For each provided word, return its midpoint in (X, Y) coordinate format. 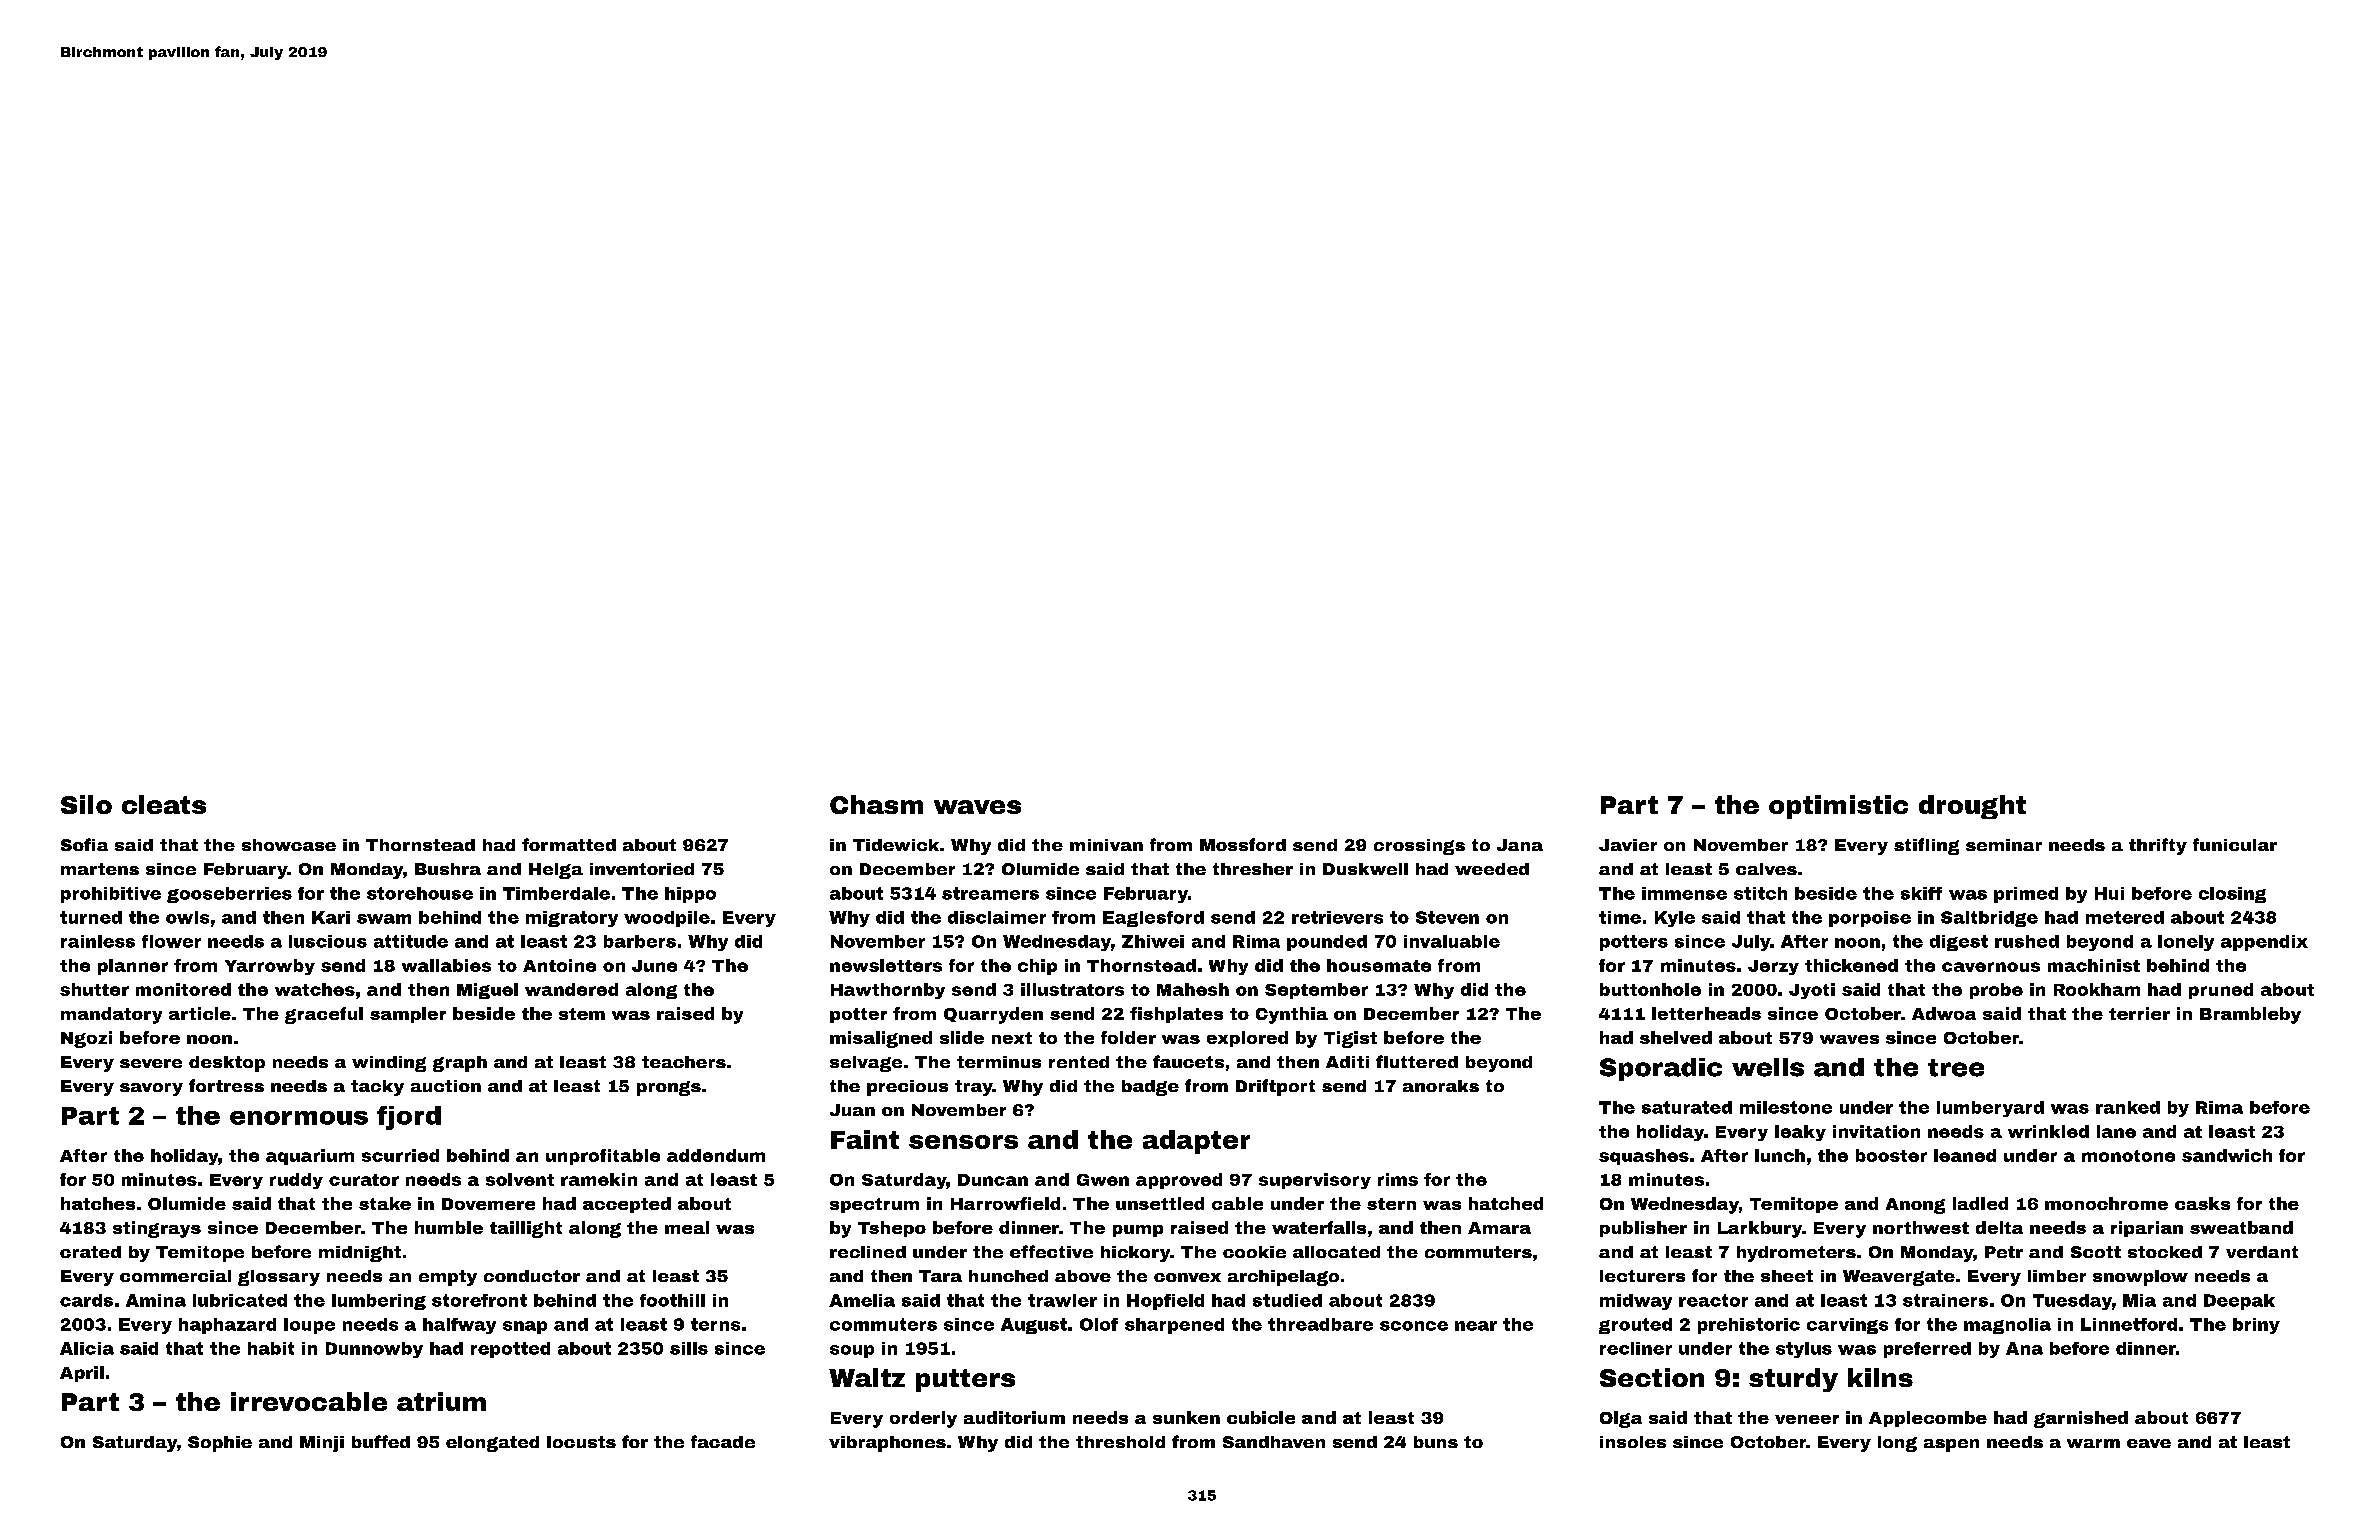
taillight (526, 1229)
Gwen (1103, 1180)
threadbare (1320, 1324)
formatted (569, 844)
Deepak (2239, 1302)
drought (1972, 807)
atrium (441, 1401)
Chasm (876, 804)
